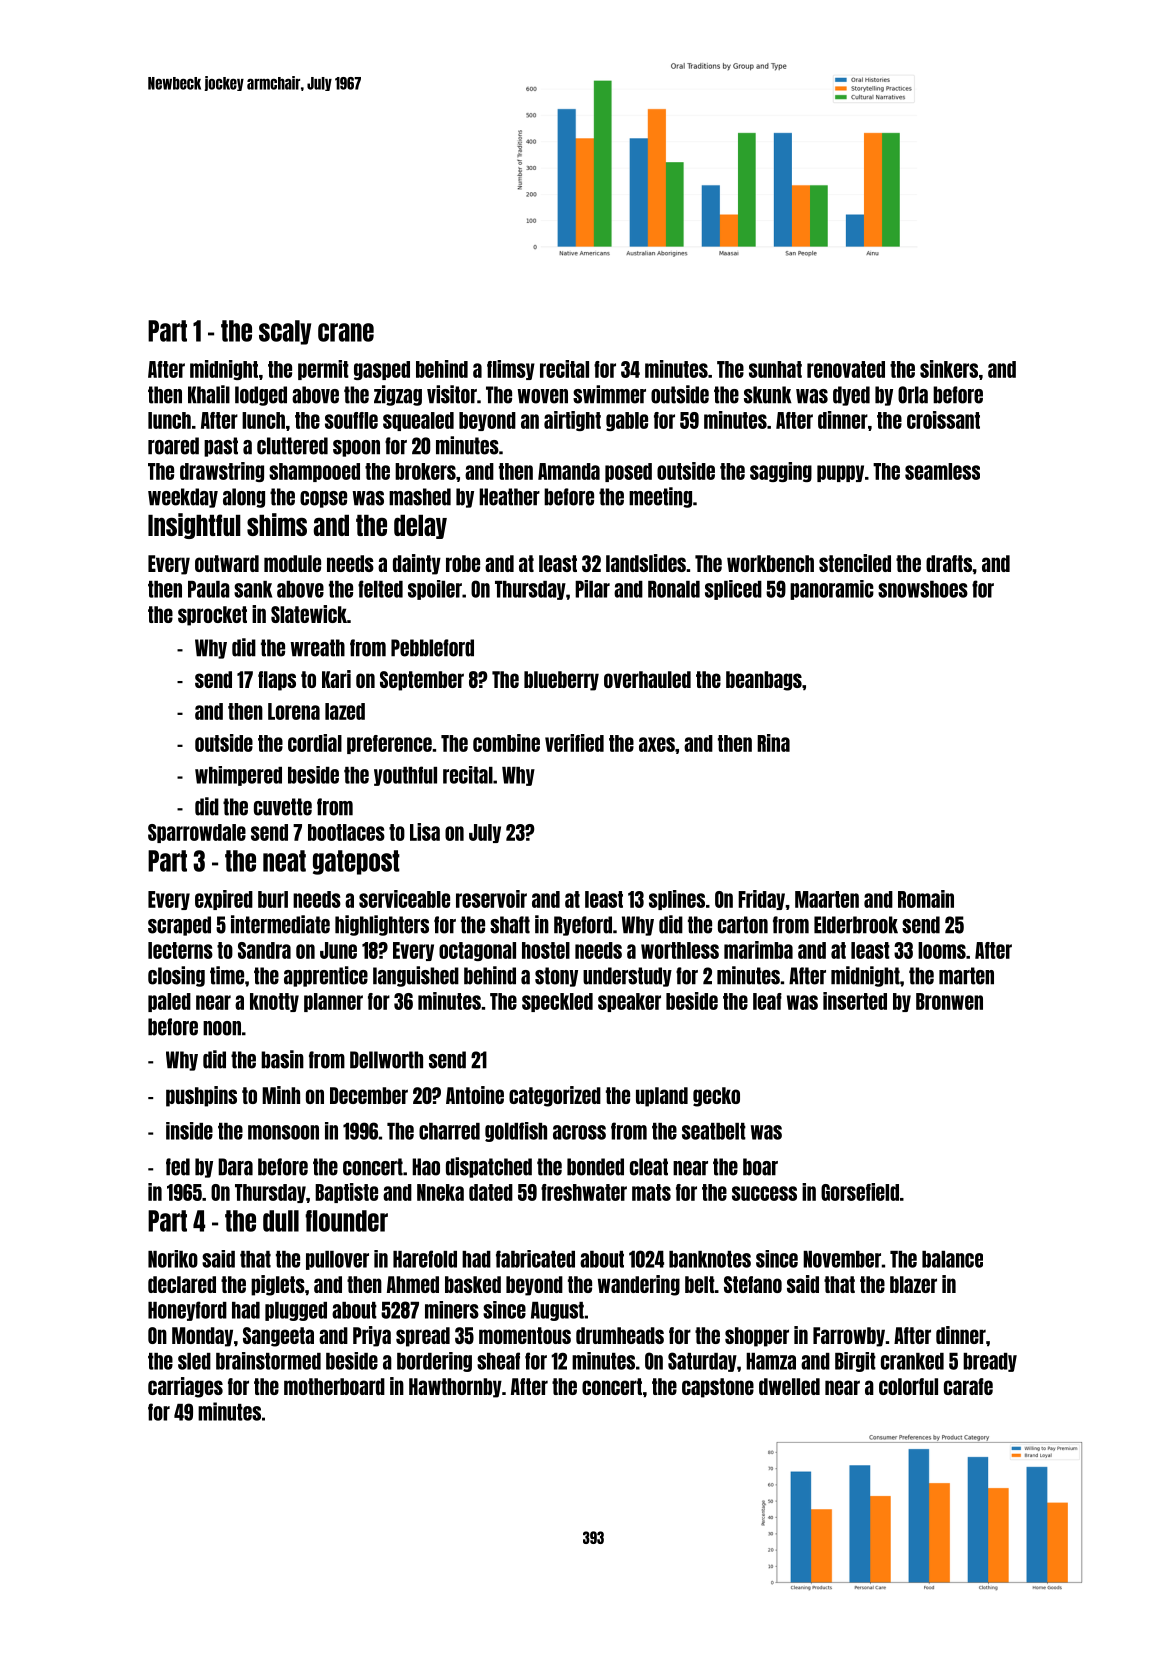 The height and width of the screenshot is (1654, 1165). Describe the element at coordinates (569, 471) in the screenshot. I see `Amanda` at that location.
